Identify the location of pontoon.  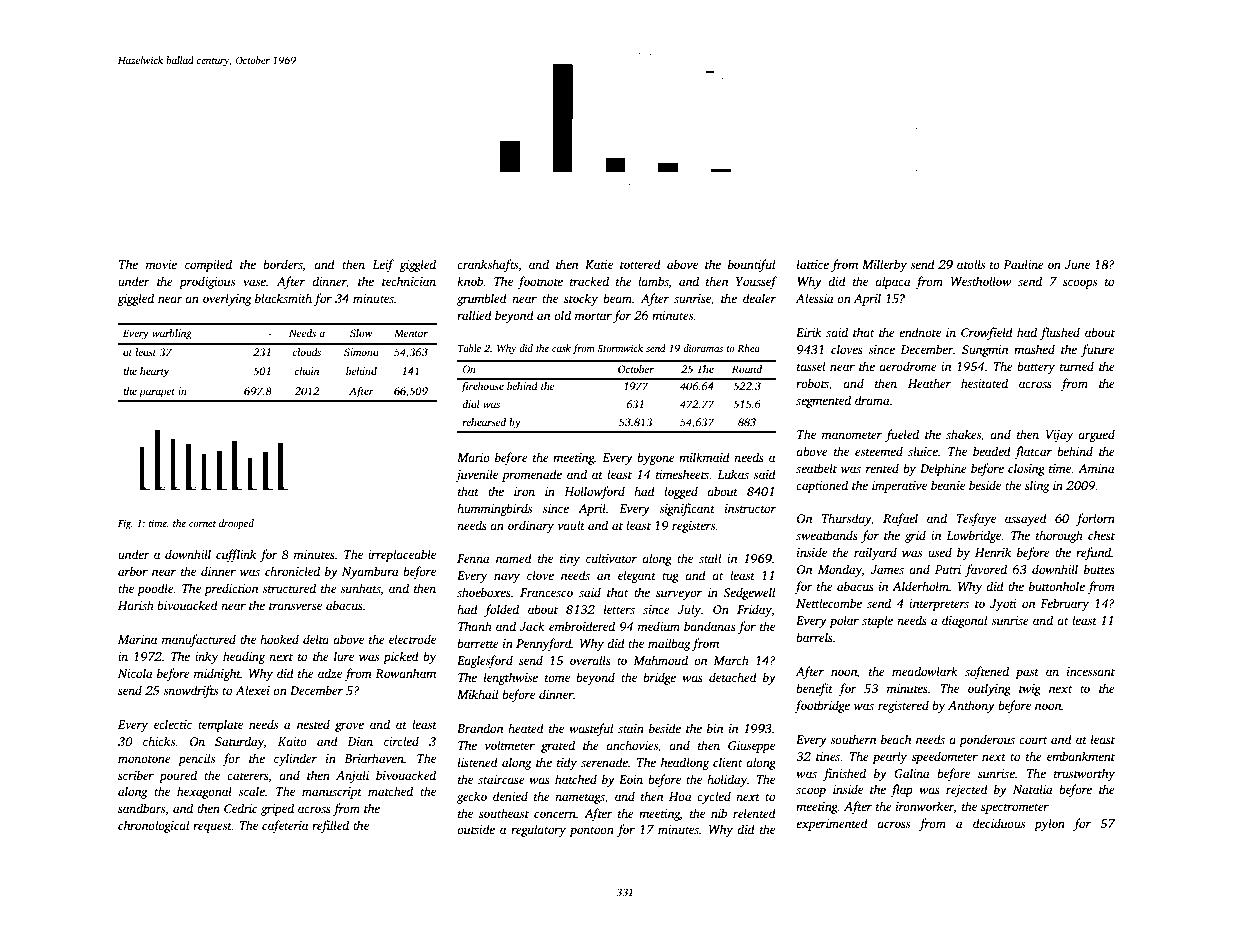
(591, 831).
